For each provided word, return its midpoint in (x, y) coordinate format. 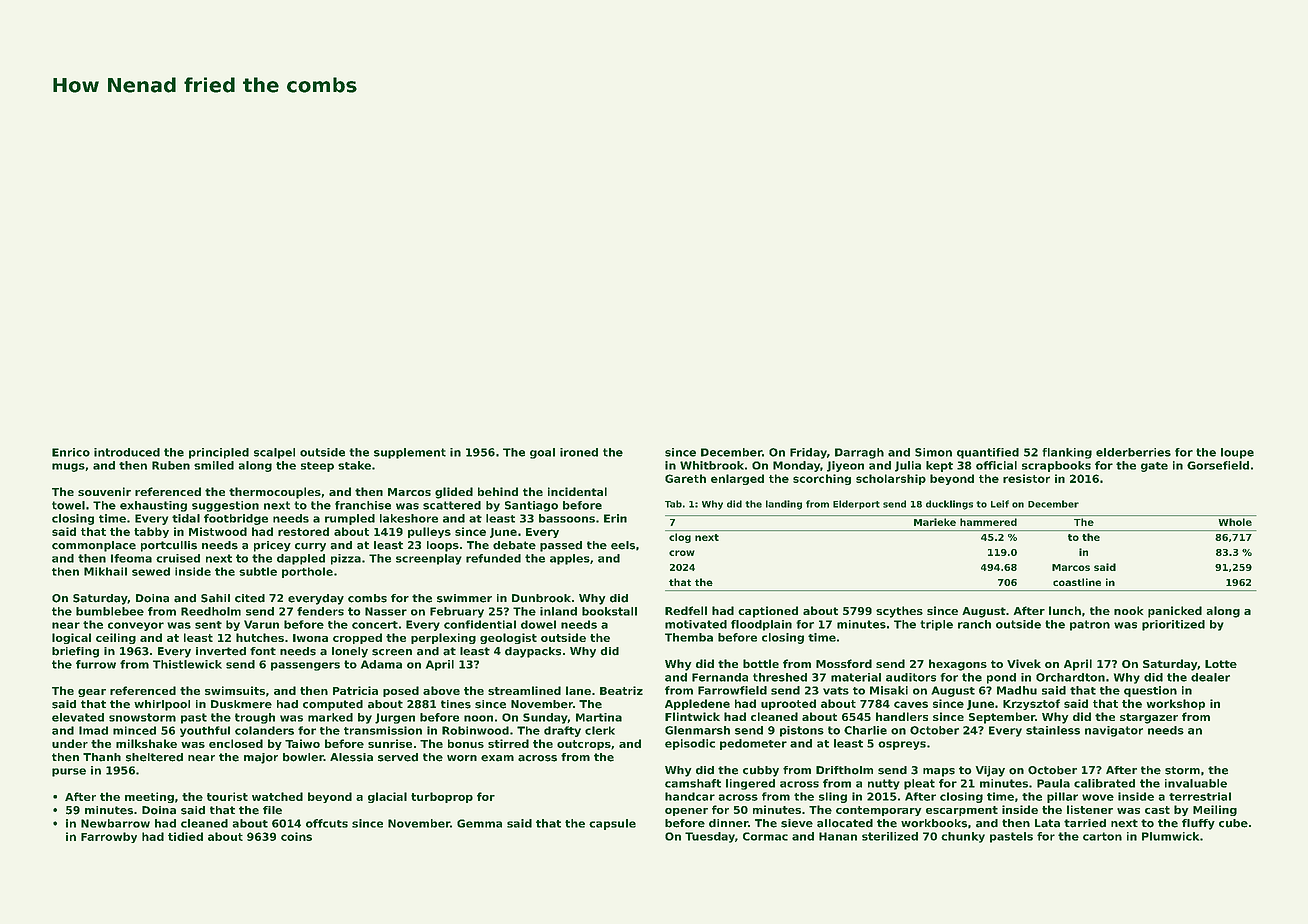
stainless (1053, 730)
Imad (93, 730)
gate (1154, 467)
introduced (127, 452)
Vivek (1024, 663)
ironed (579, 452)
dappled (301, 559)
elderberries (1133, 452)
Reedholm (211, 611)
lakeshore (409, 518)
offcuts (327, 823)
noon (478, 718)
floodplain (761, 625)
